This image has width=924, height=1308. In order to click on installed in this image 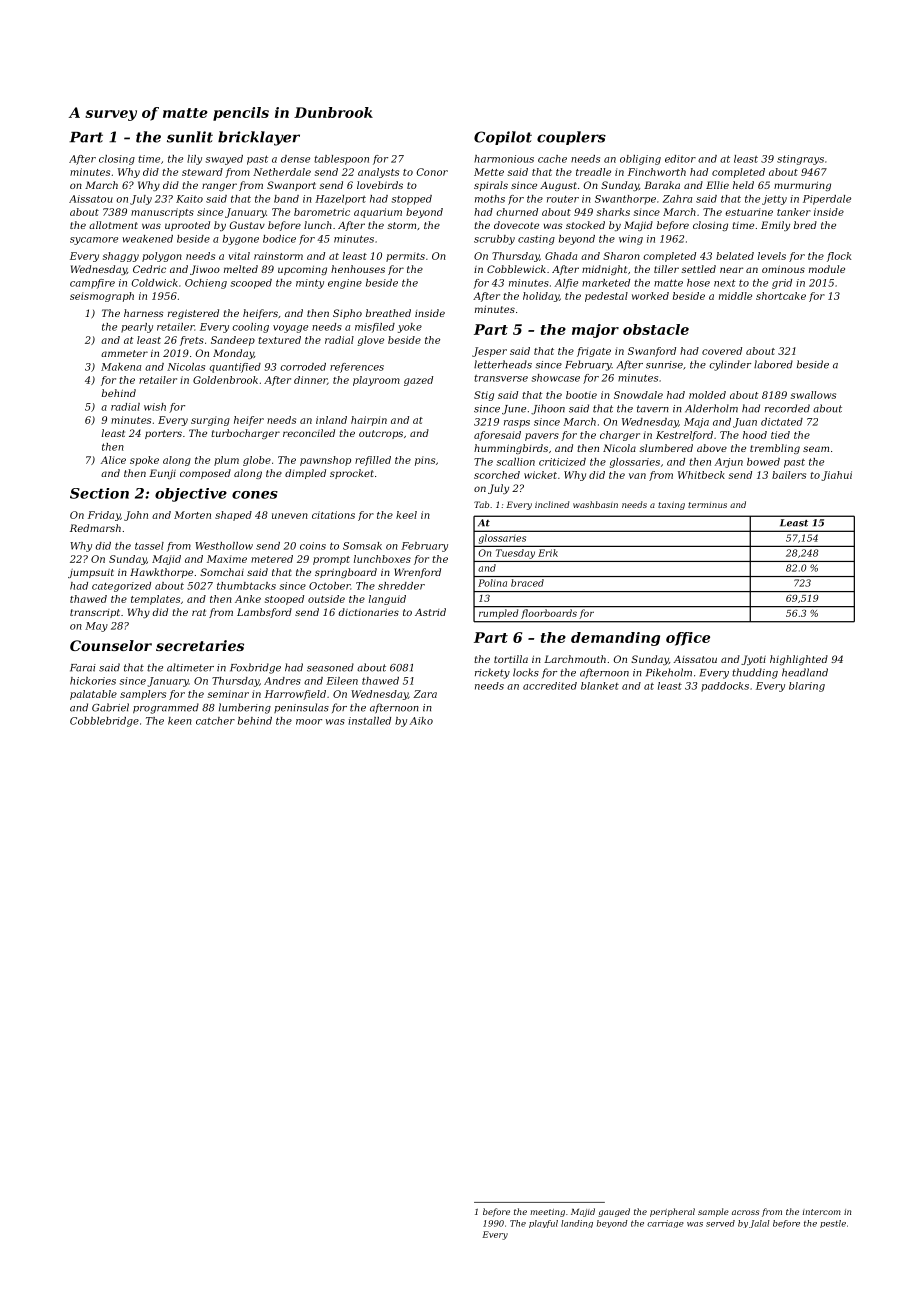, I will do `click(369, 721)`.
